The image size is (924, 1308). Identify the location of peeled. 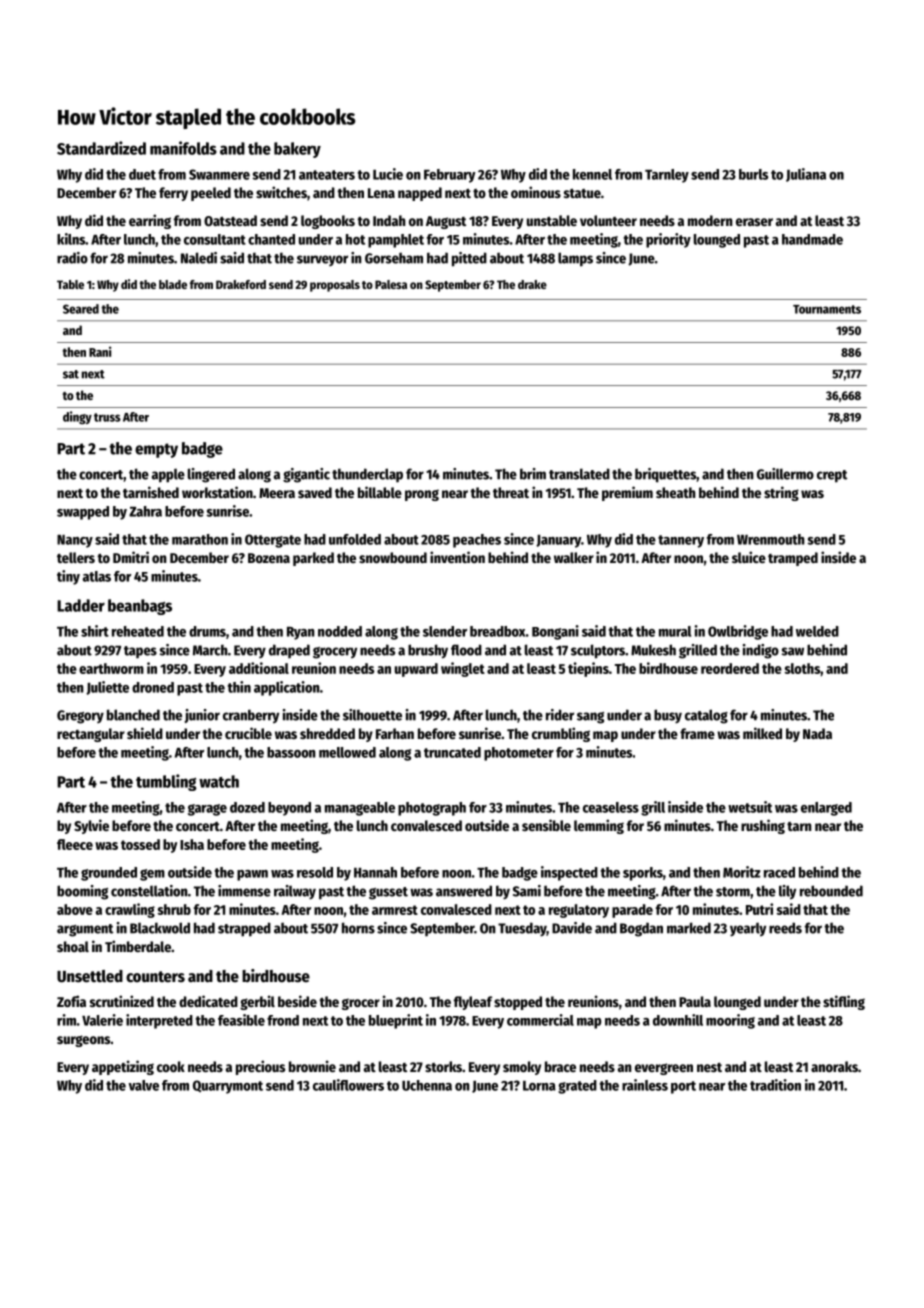
(211, 194).
